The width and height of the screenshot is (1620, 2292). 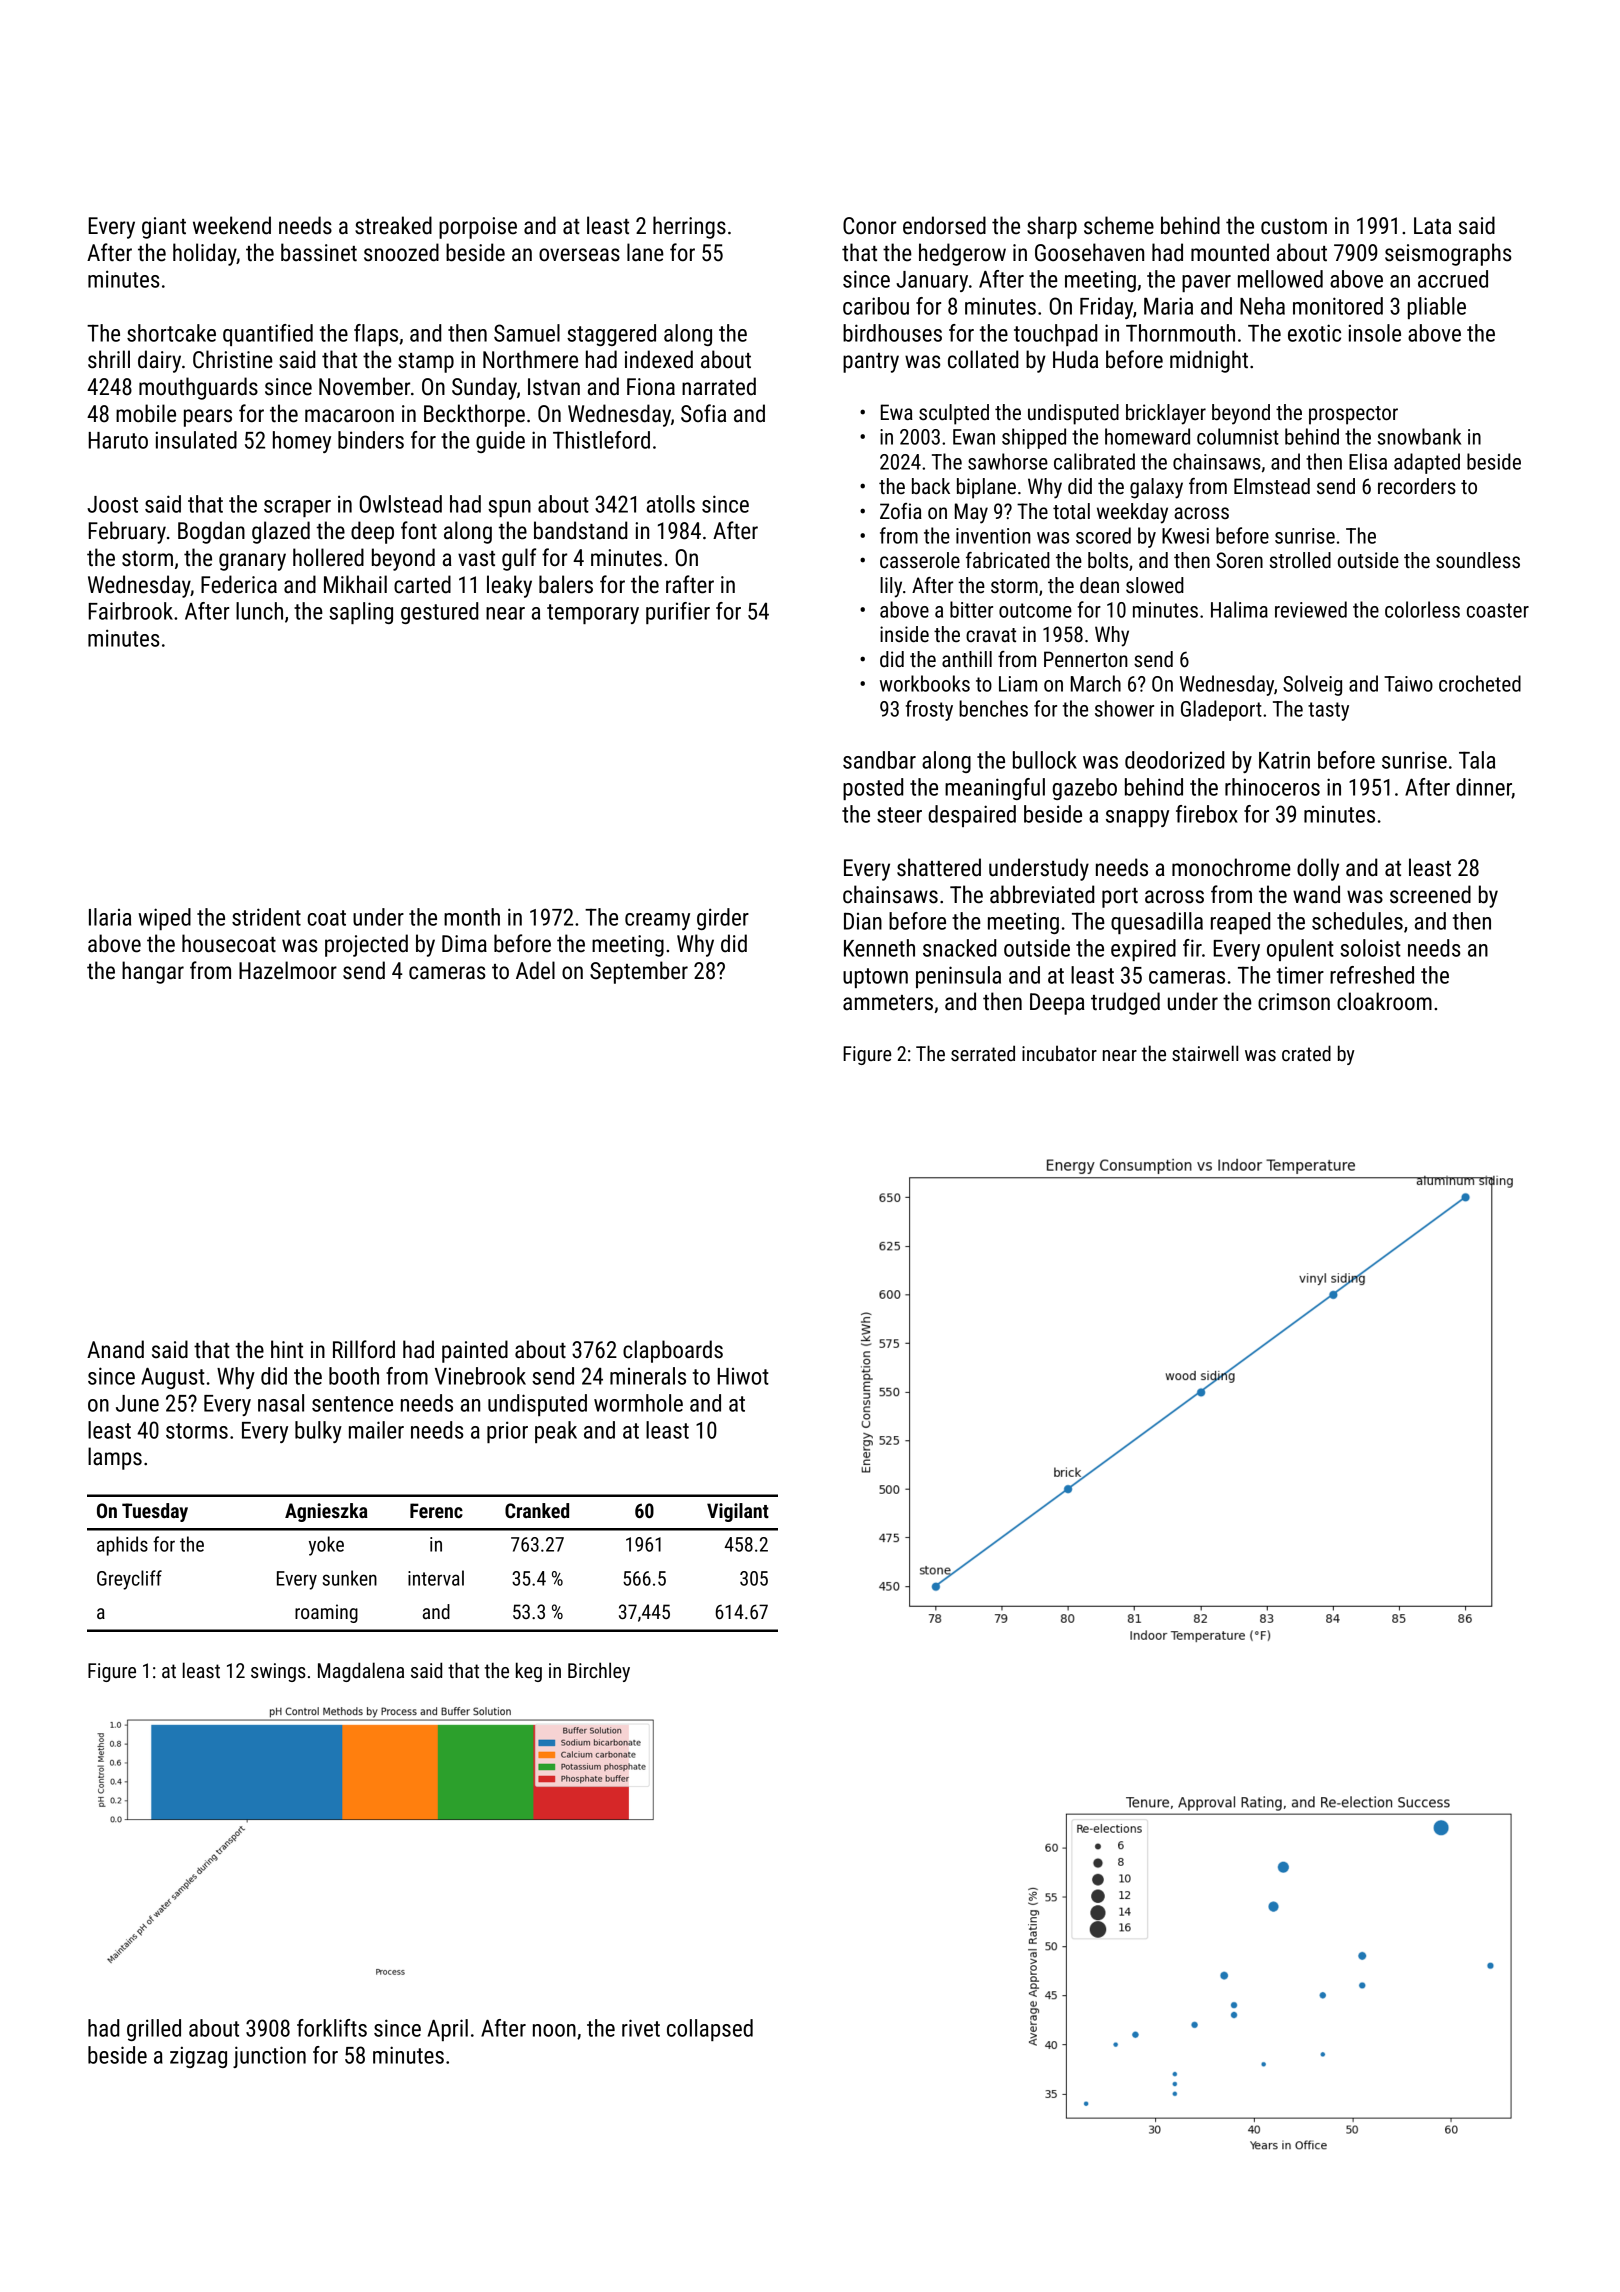 I want to click on peninsula, so click(x=958, y=977).
